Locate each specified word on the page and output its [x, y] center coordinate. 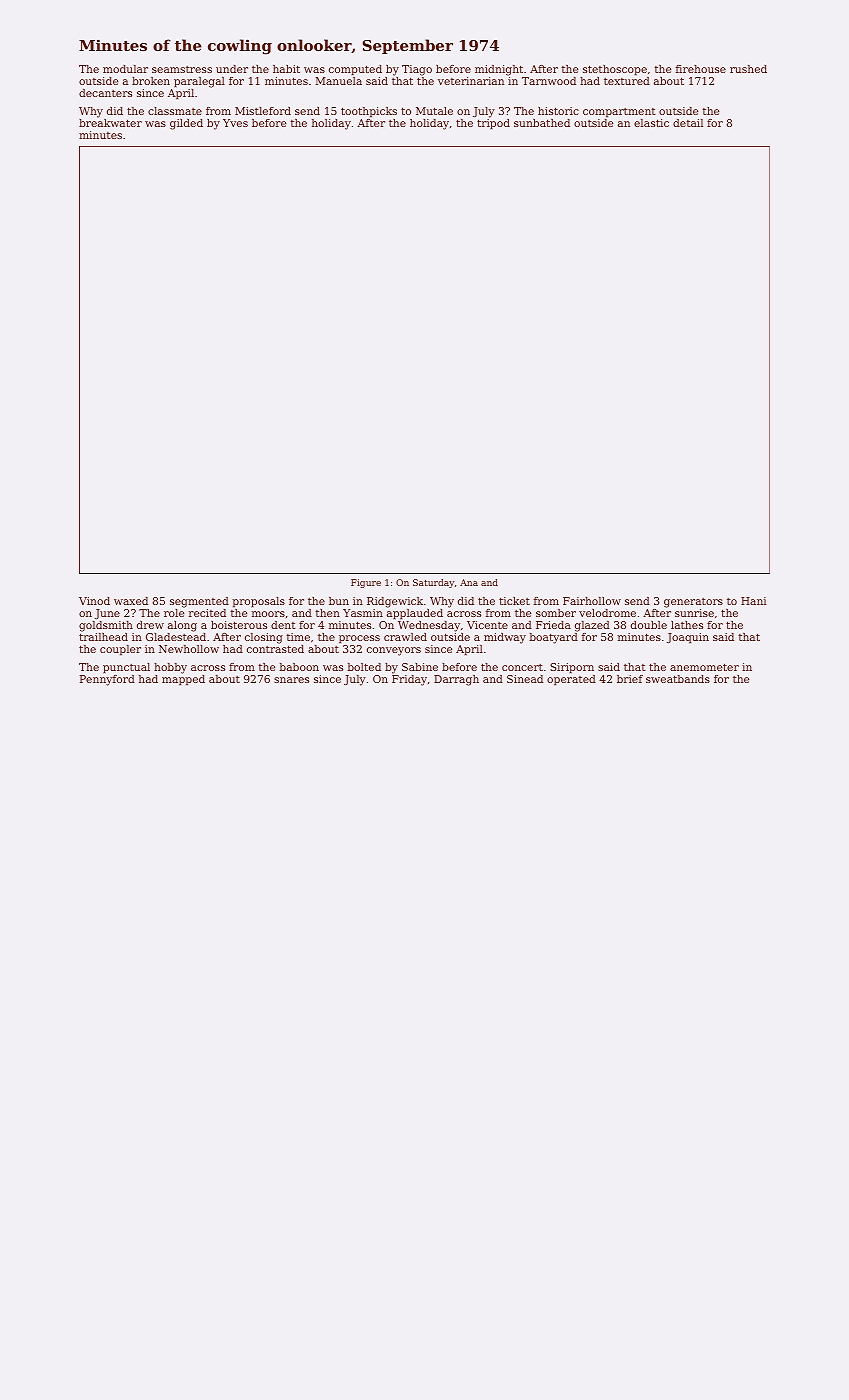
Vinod [94, 601]
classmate [175, 111]
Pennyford [107, 680]
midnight [499, 70]
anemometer [704, 667]
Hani [753, 601]
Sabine [420, 667]
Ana [469, 582]
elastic [651, 123]
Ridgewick [395, 602]
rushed [748, 69]
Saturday [433, 583]
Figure [366, 583]
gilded [186, 124]
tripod [493, 124]
